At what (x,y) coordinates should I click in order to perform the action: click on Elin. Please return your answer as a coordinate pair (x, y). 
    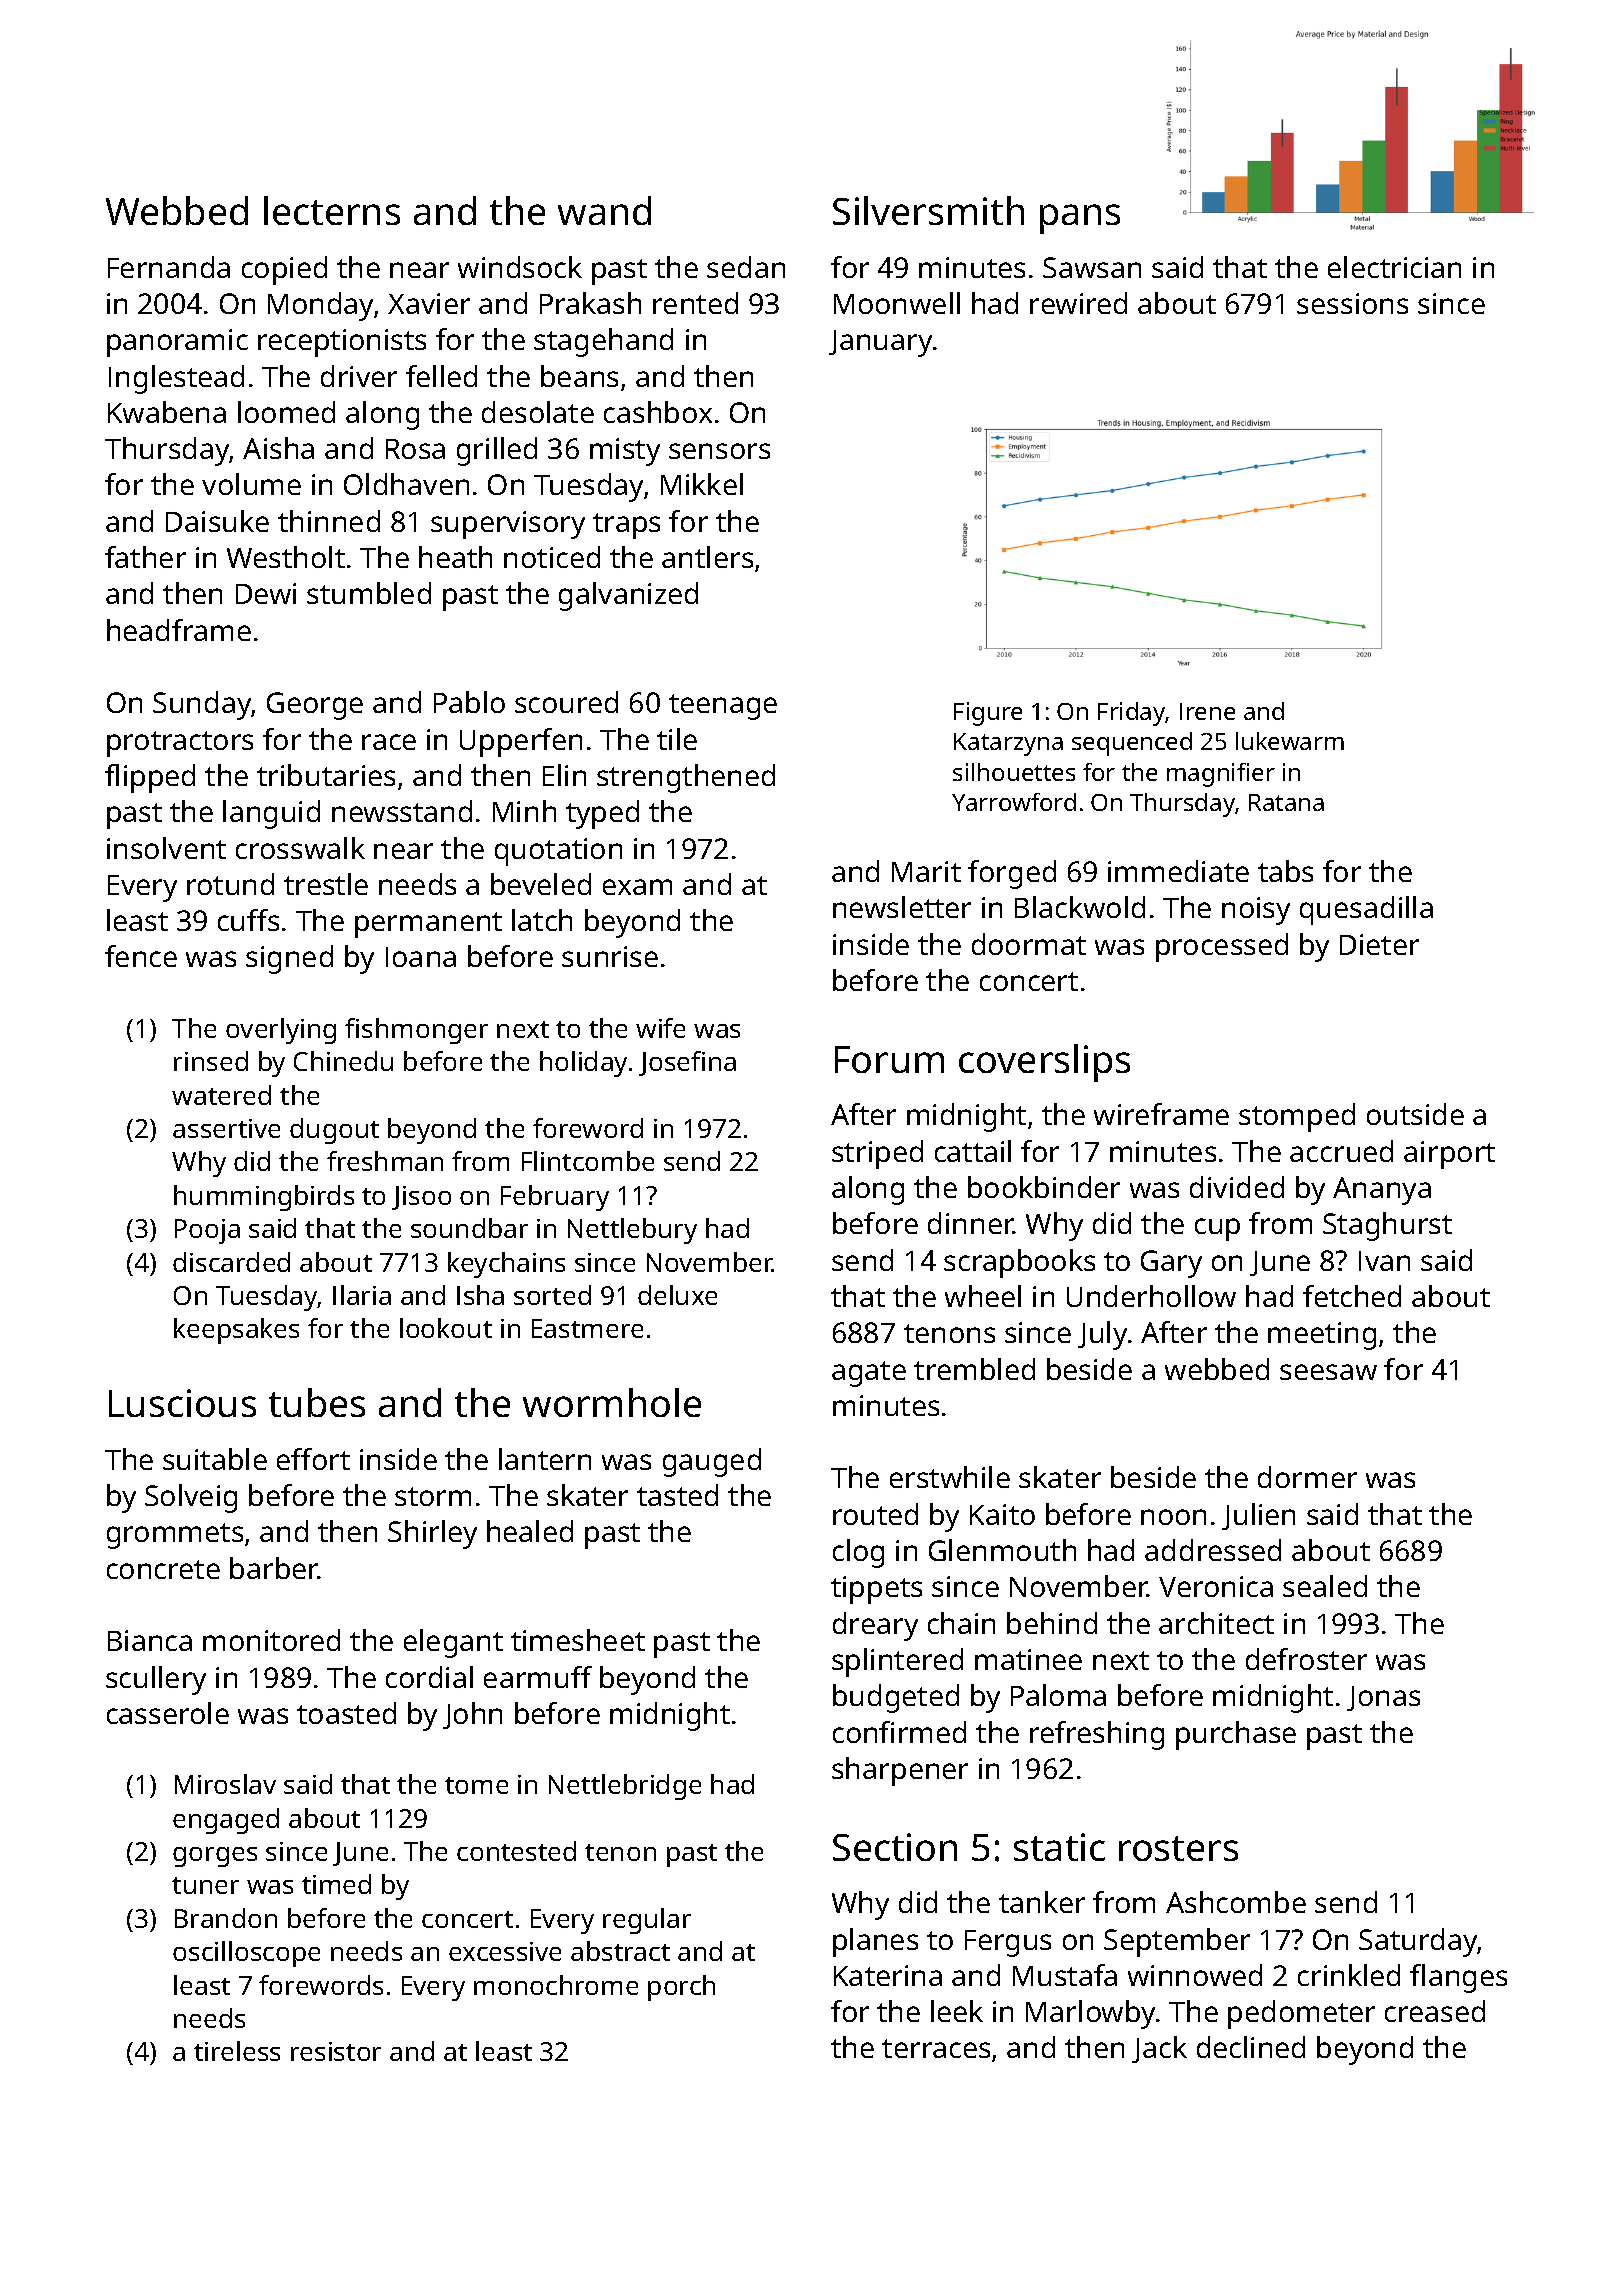
    Looking at the image, I should click on (564, 775).
